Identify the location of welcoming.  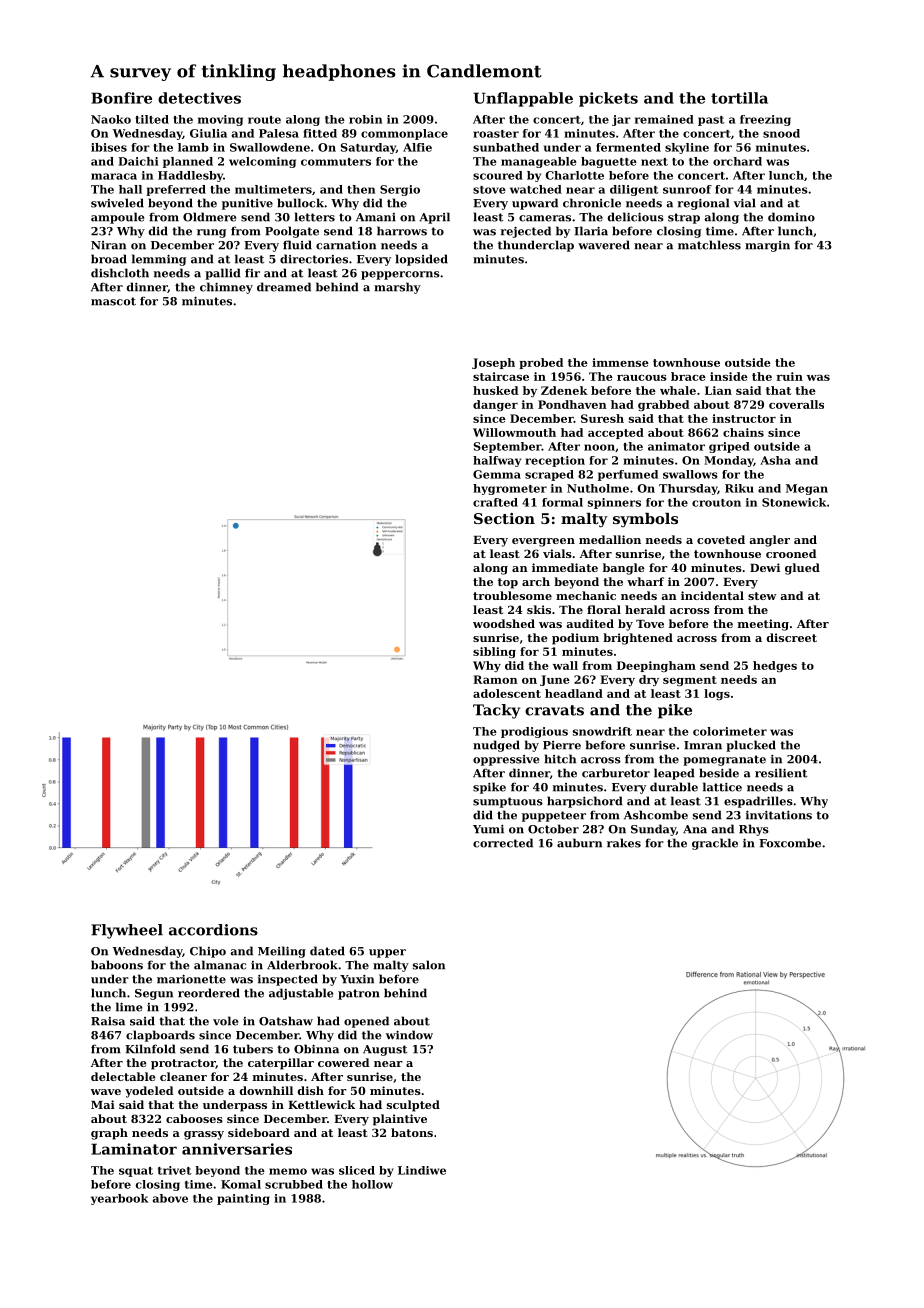
(262, 162).
